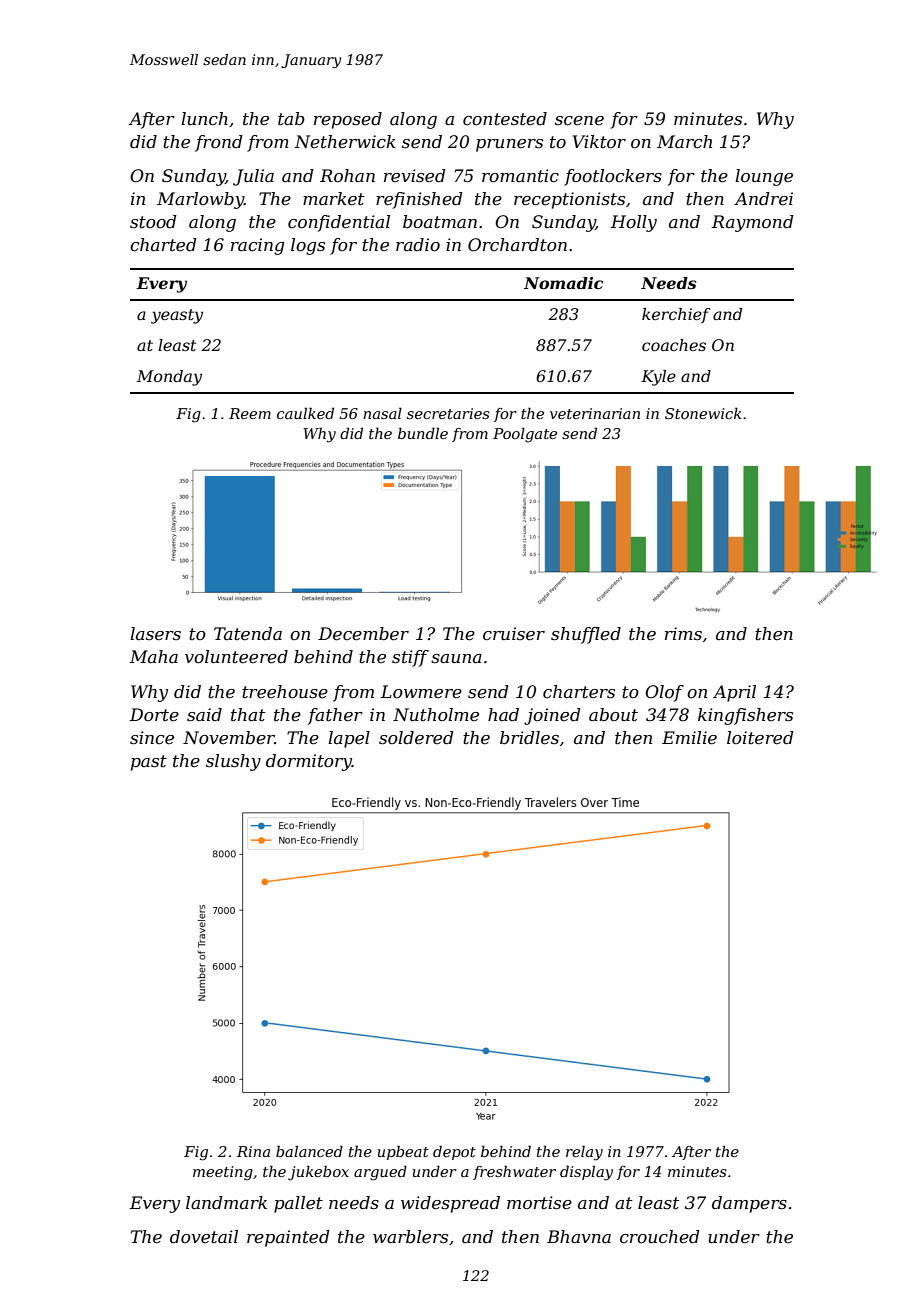 The image size is (924, 1314). What do you see at coordinates (288, 1238) in the document?
I see `repainted` at bounding box center [288, 1238].
